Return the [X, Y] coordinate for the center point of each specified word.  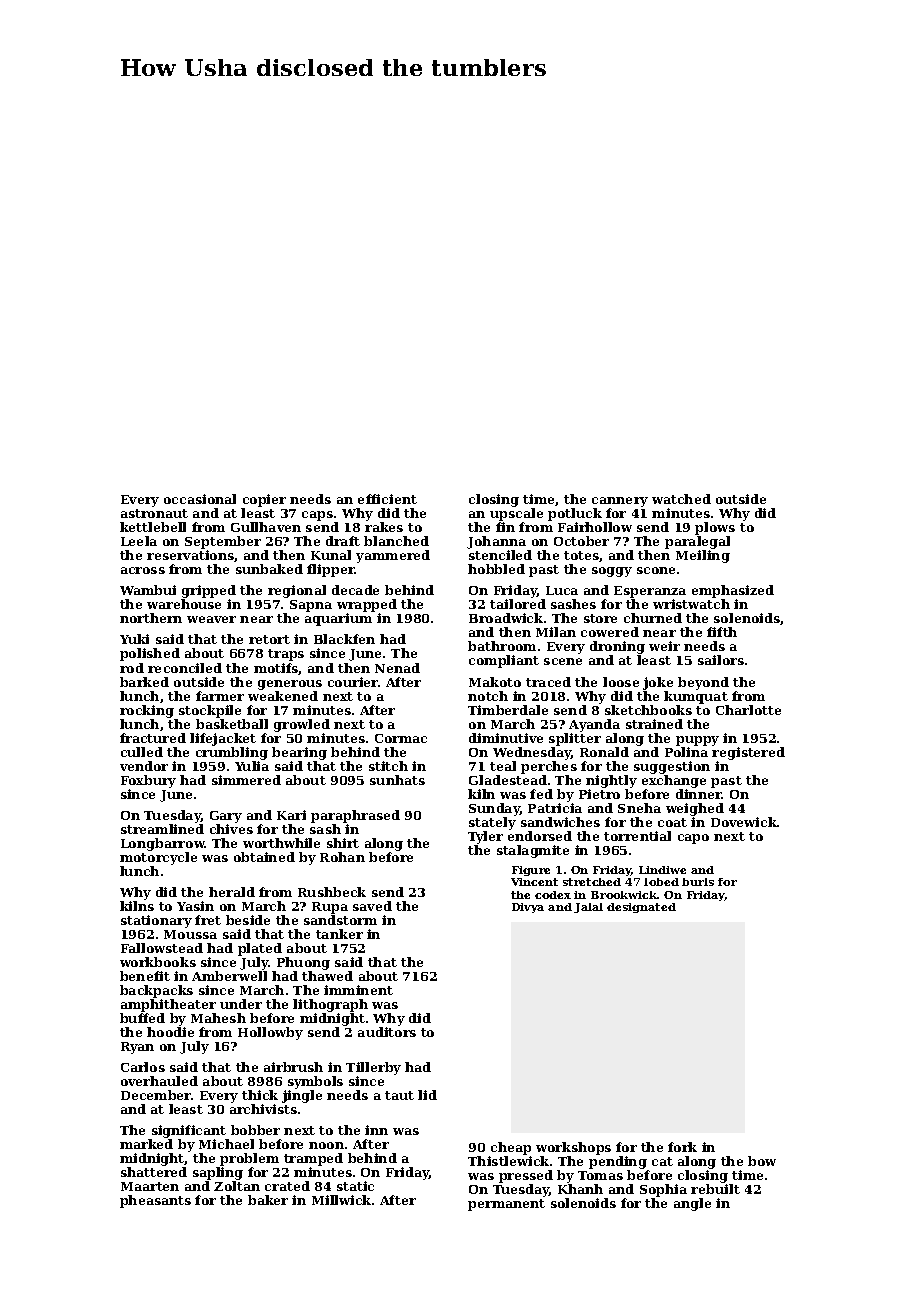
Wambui [148, 590]
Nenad [397, 668]
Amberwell [229, 976]
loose [621, 682]
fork [682, 1147]
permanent [506, 1205]
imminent [358, 990]
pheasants [155, 1201]
